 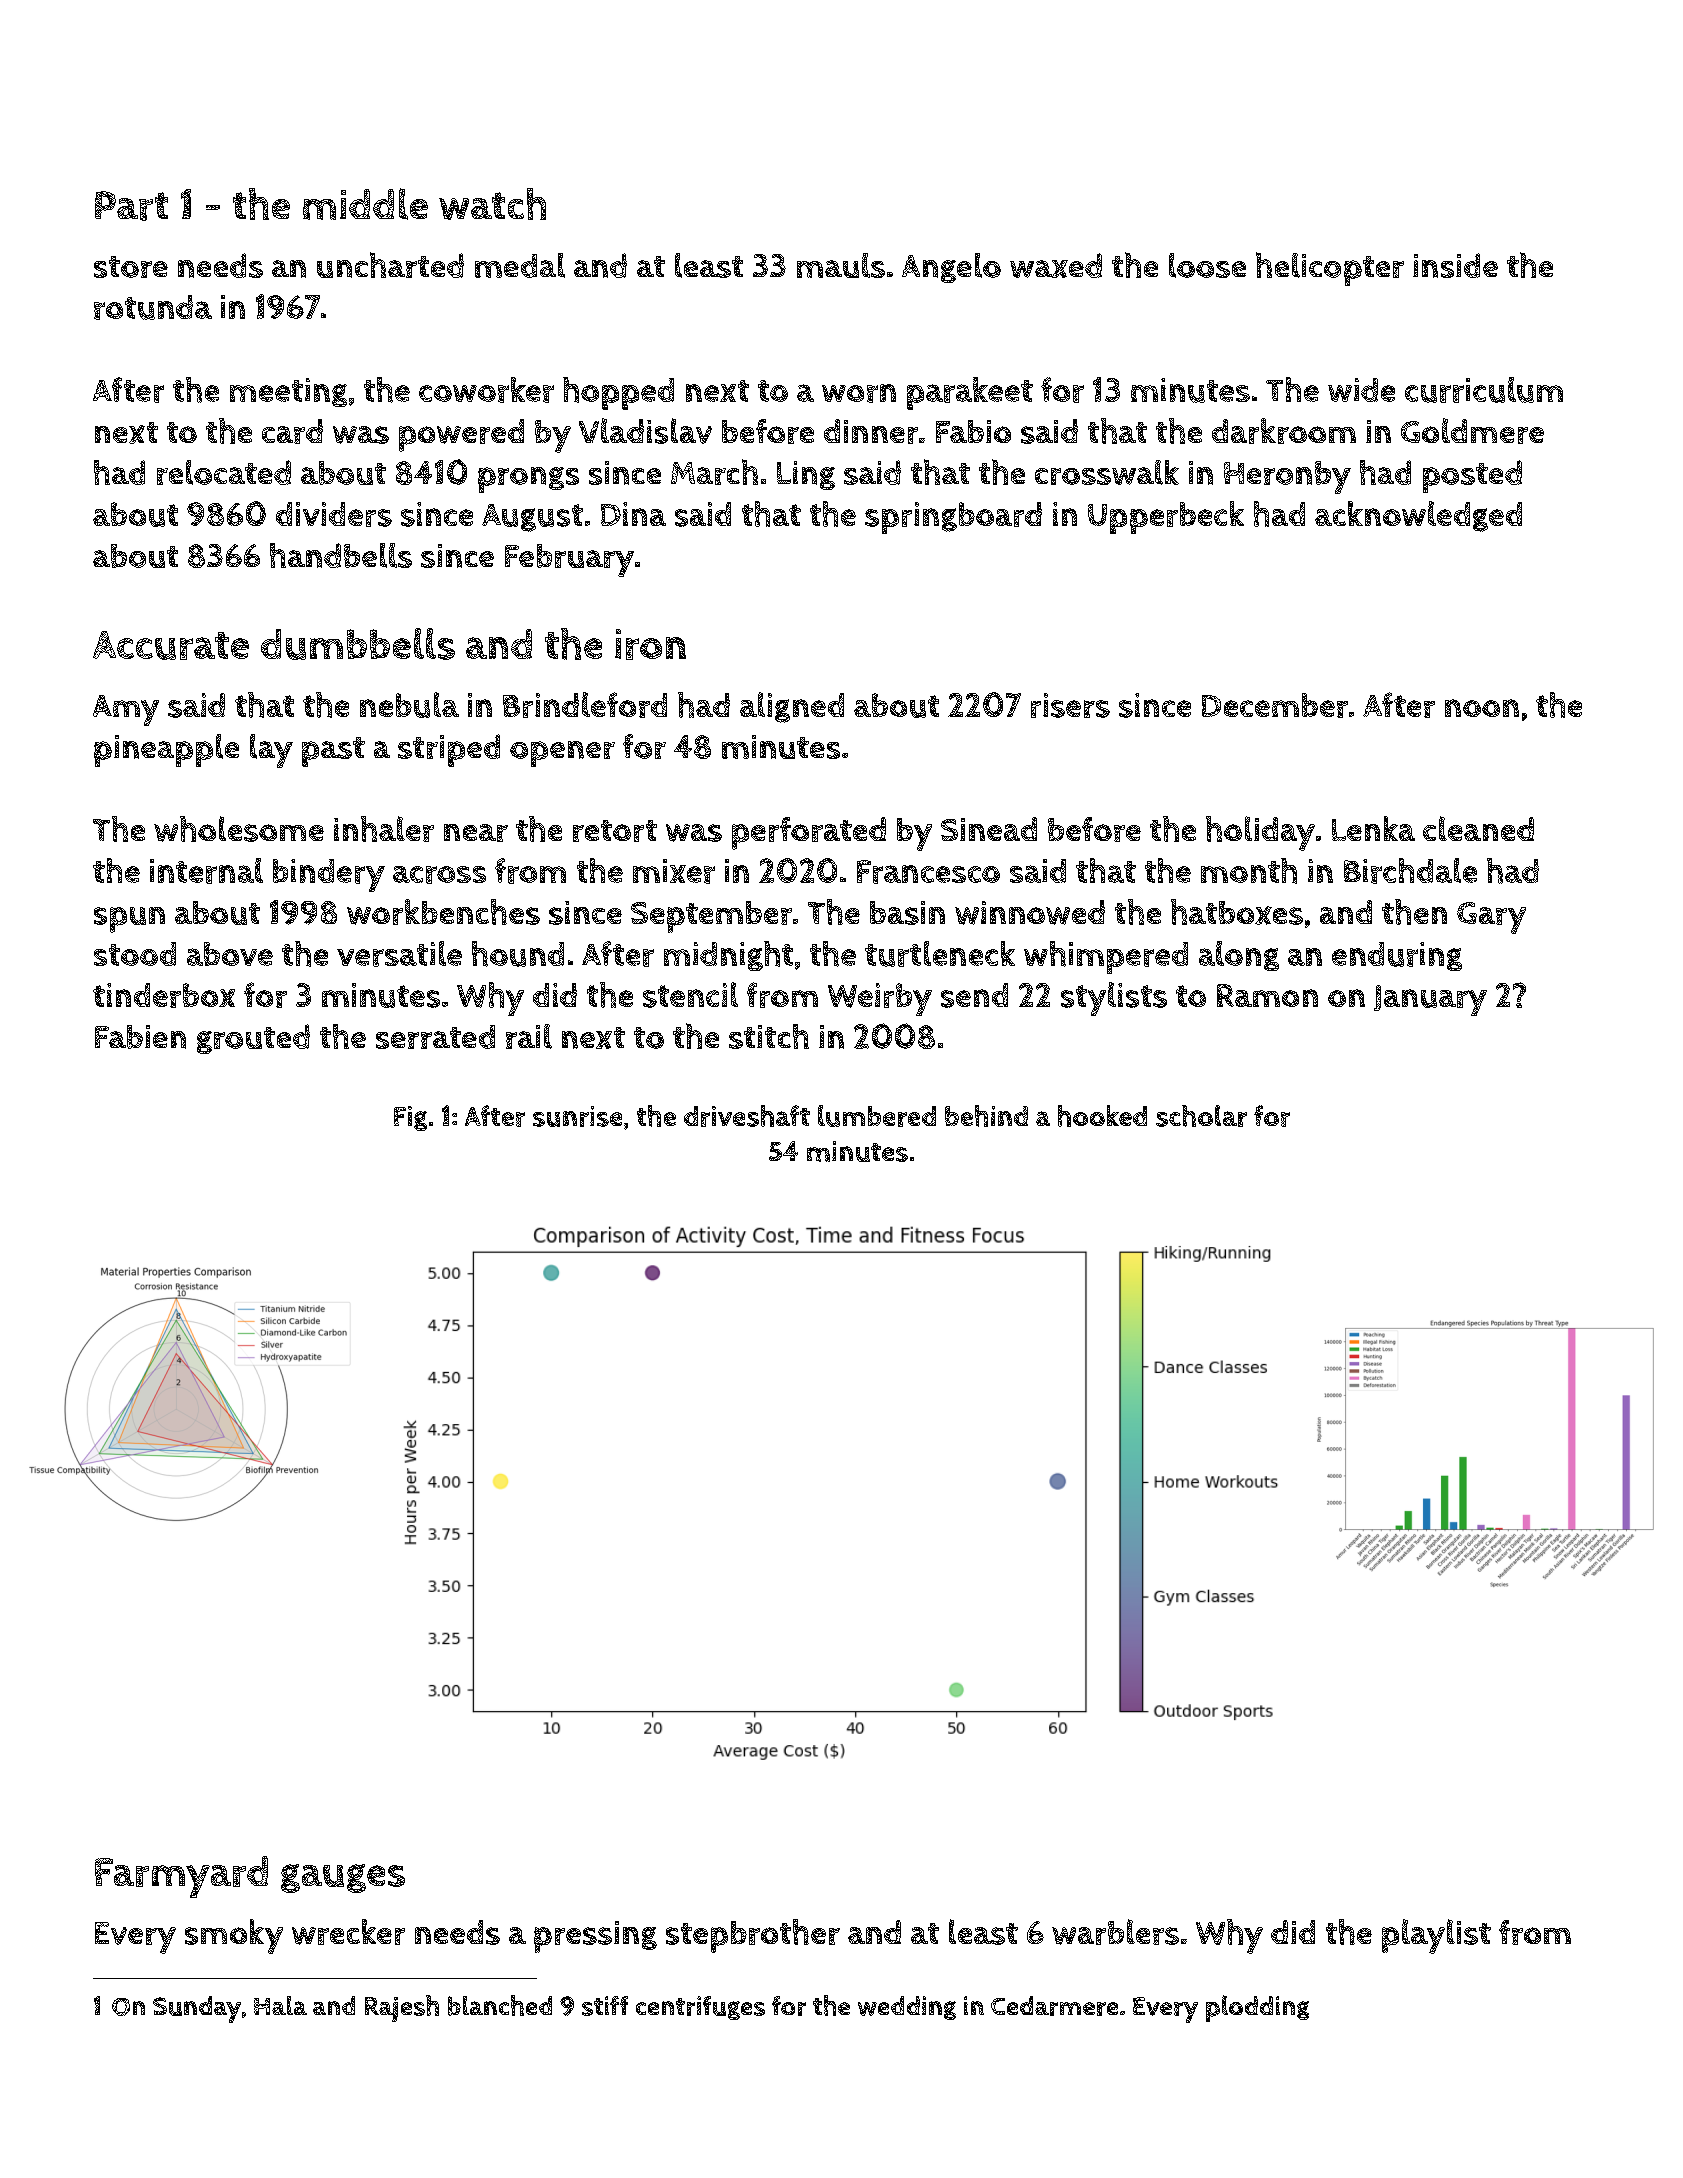 What do you see at coordinates (1287, 477) in the screenshot?
I see `Heronby` at bounding box center [1287, 477].
